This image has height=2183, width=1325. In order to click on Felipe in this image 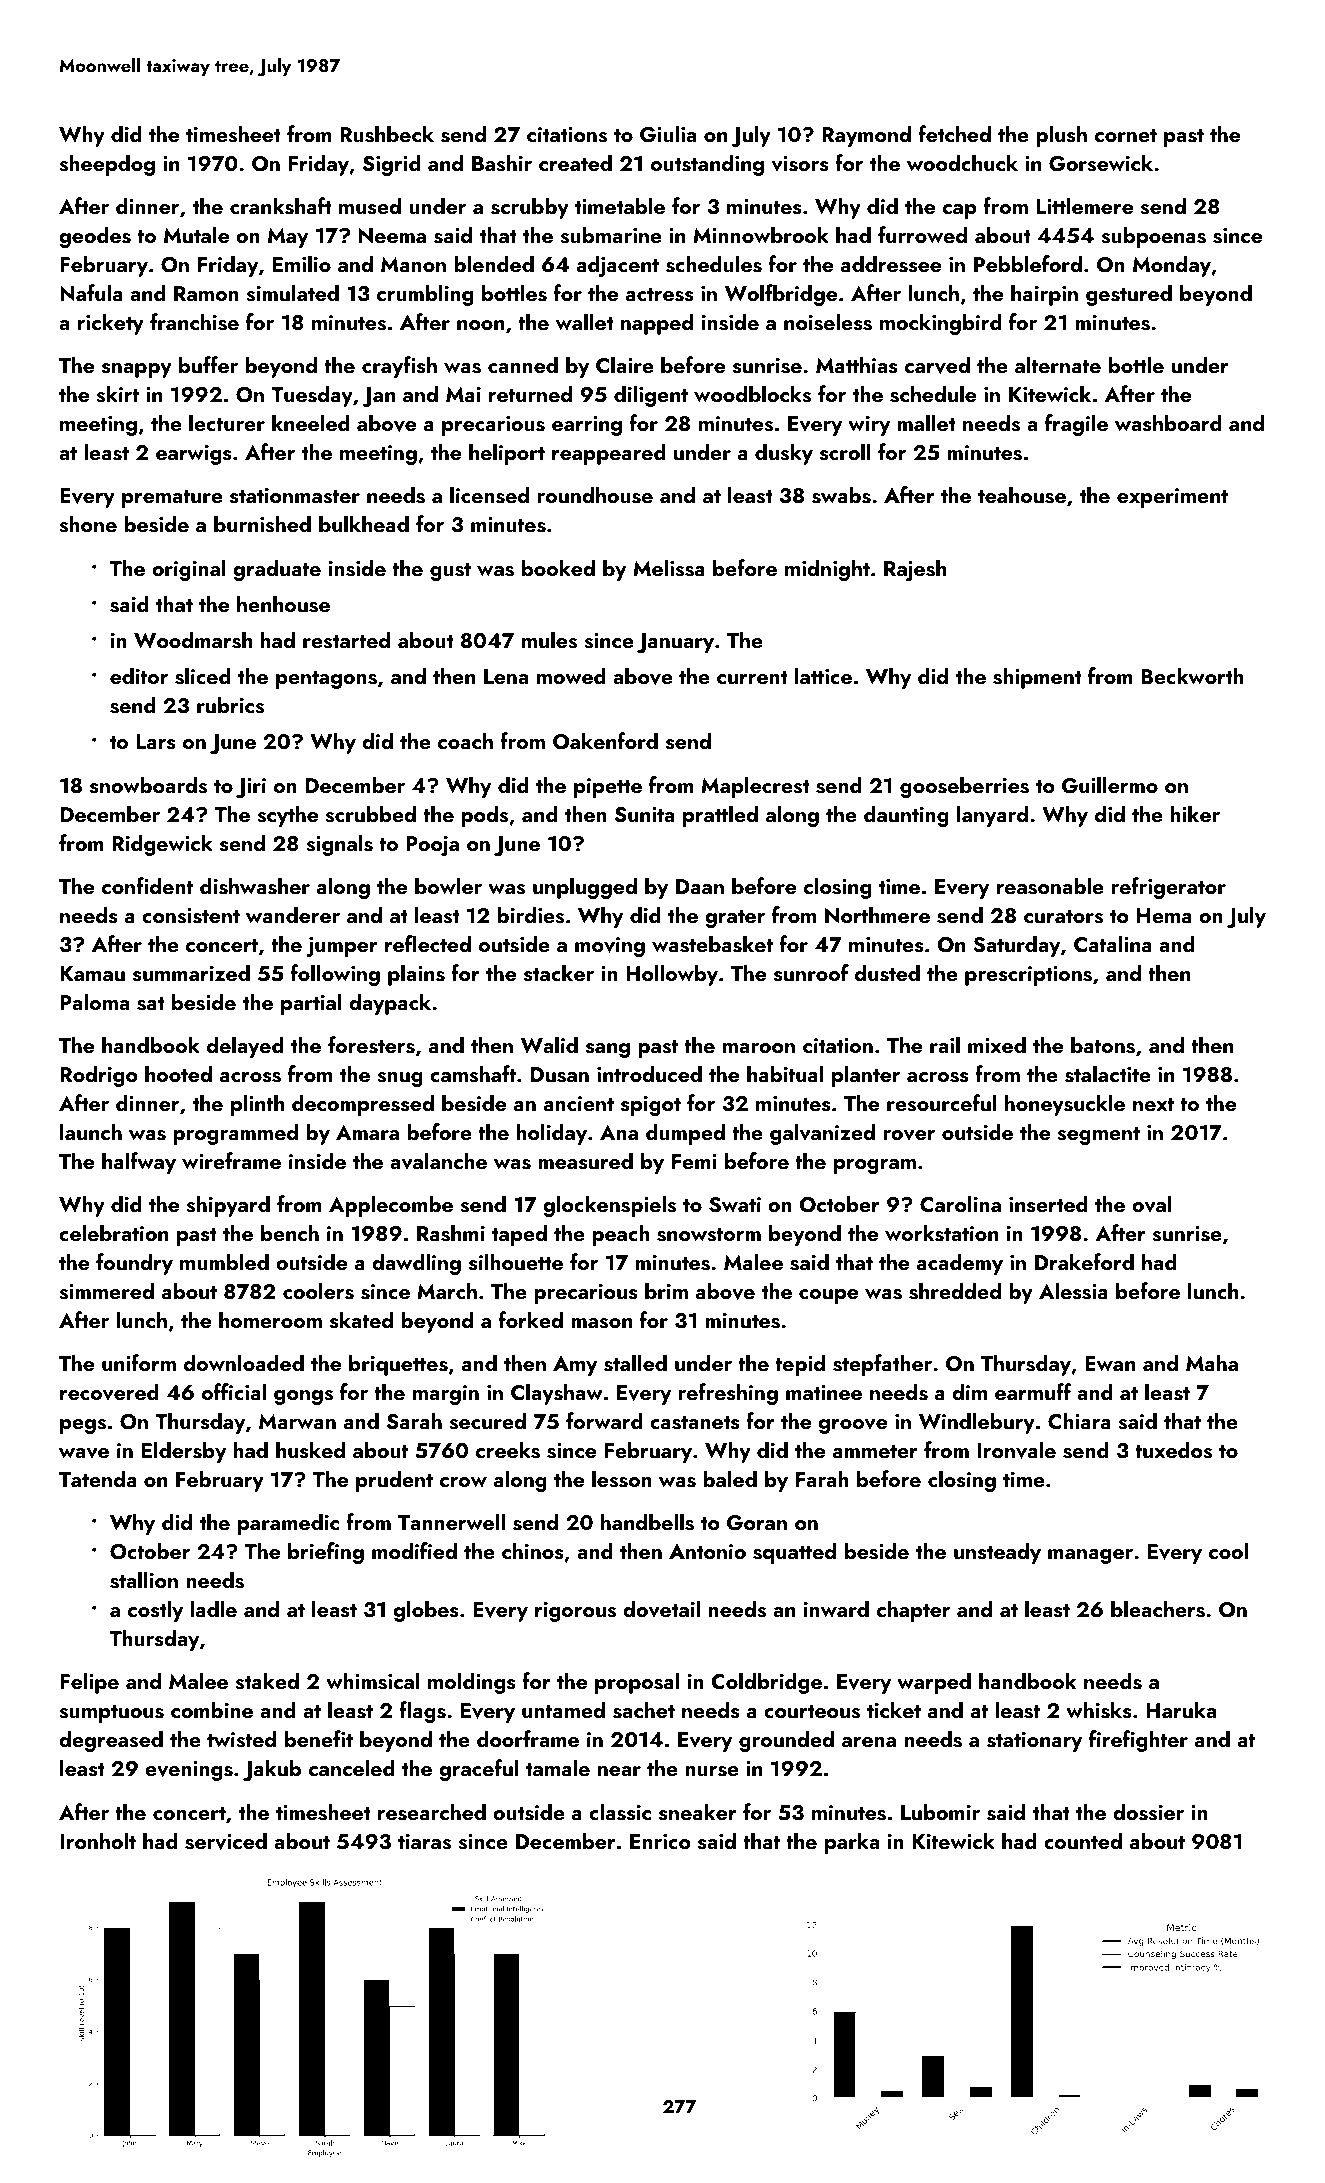, I will do `click(89, 1683)`.
